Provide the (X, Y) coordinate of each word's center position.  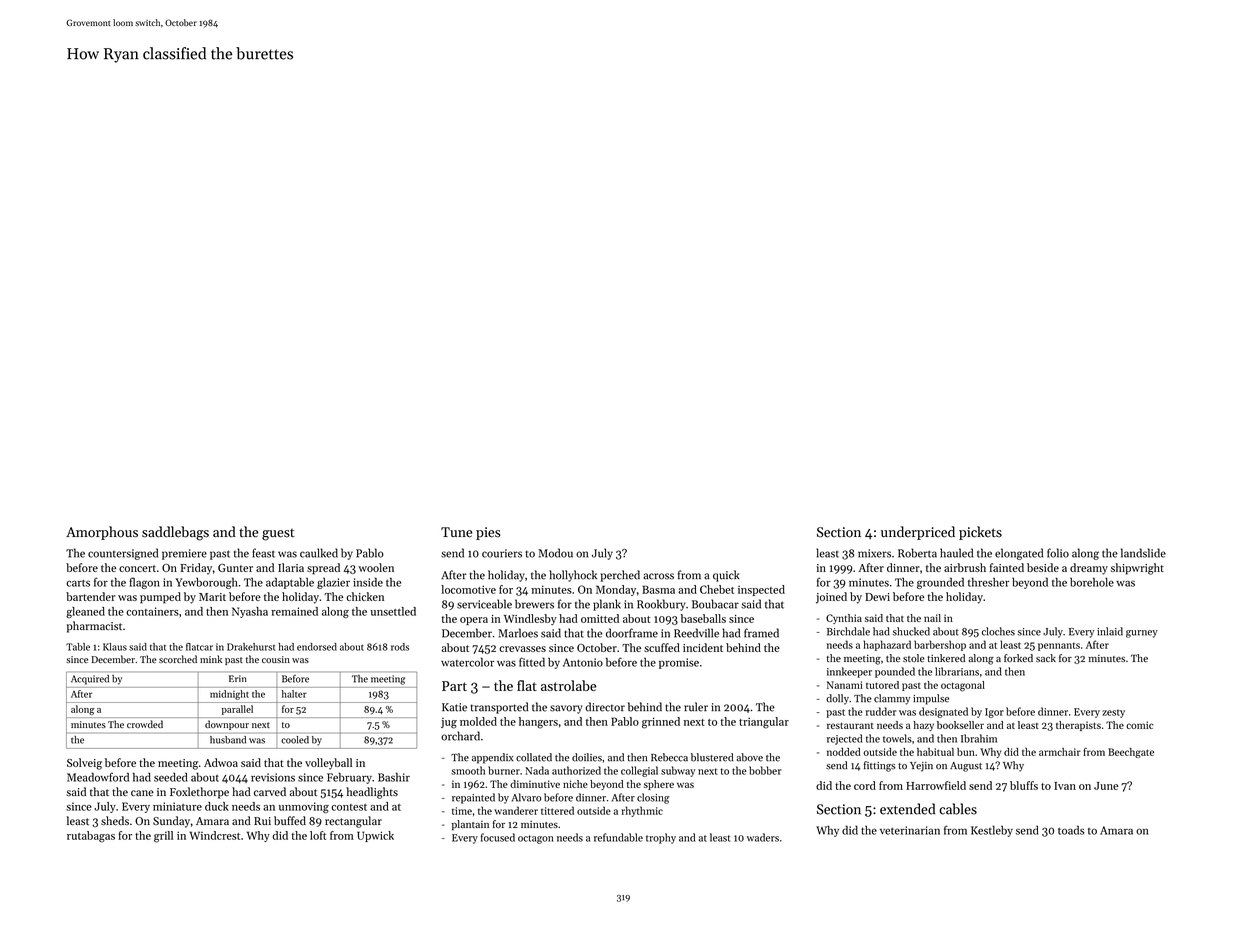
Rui (262, 821)
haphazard (887, 645)
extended (907, 809)
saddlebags (175, 533)
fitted (532, 662)
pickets (980, 533)
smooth (468, 770)
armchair (1060, 752)
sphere (659, 785)
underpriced (918, 533)
